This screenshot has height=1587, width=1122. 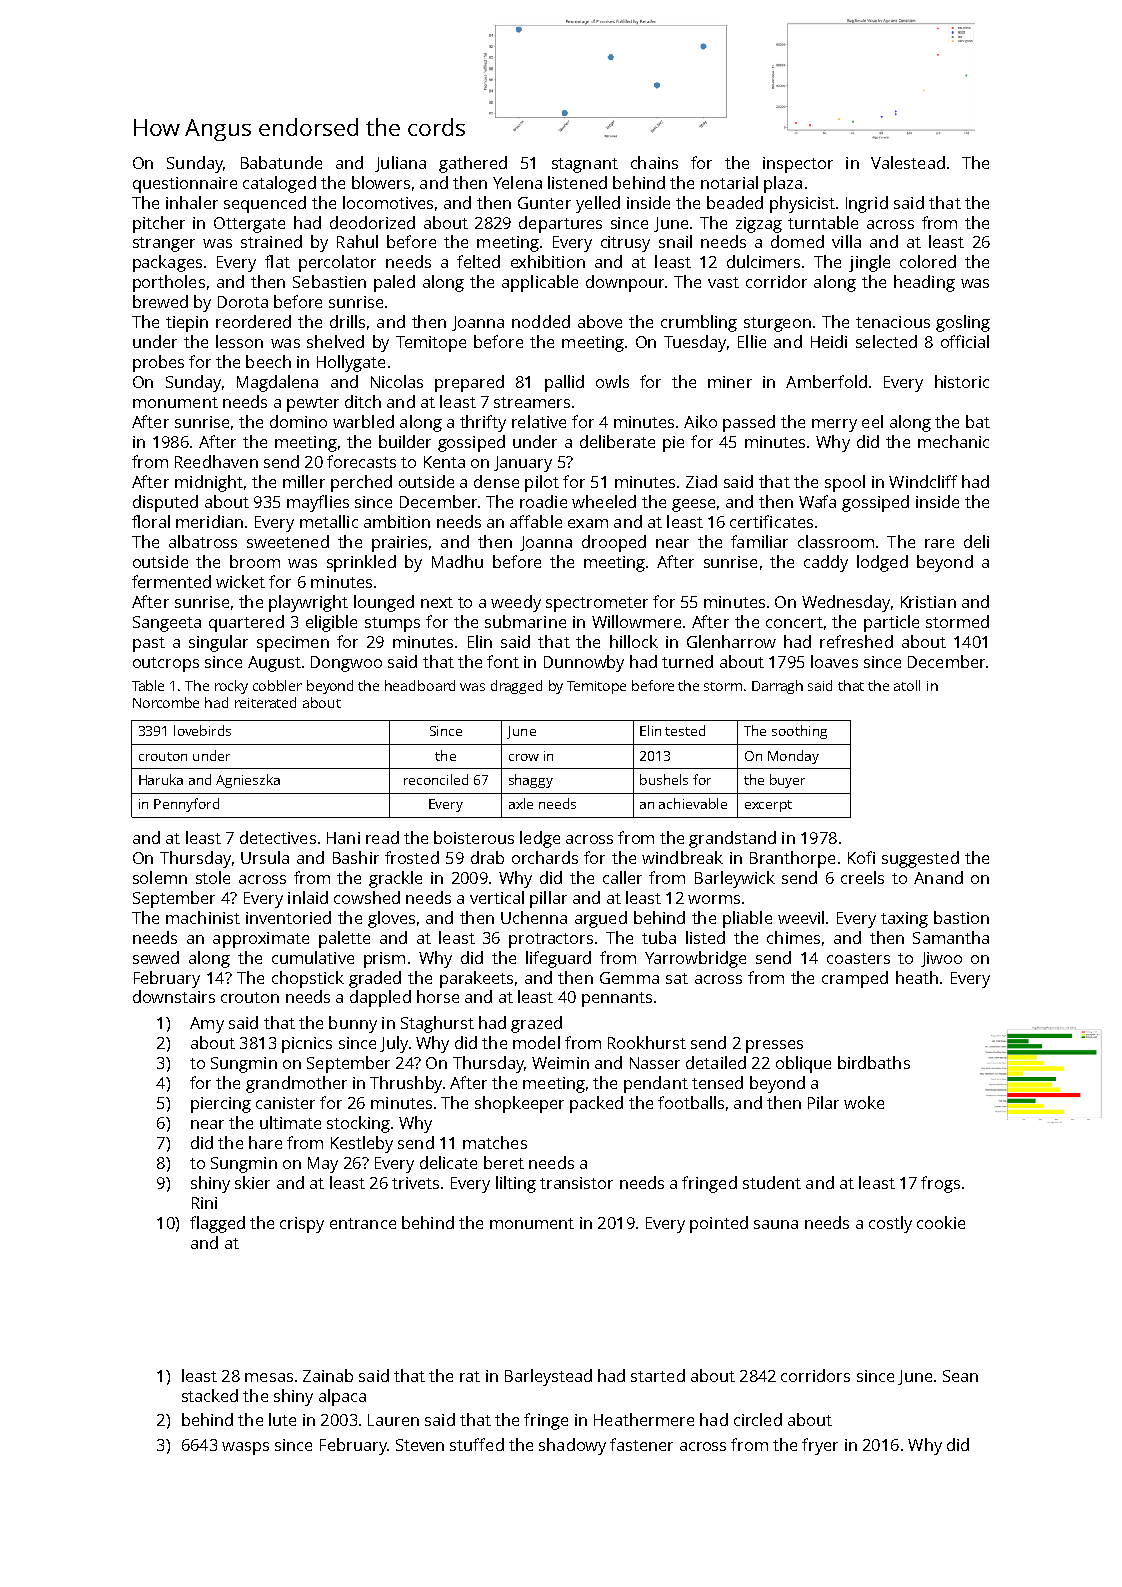 I want to click on cramped, so click(x=855, y=979).
